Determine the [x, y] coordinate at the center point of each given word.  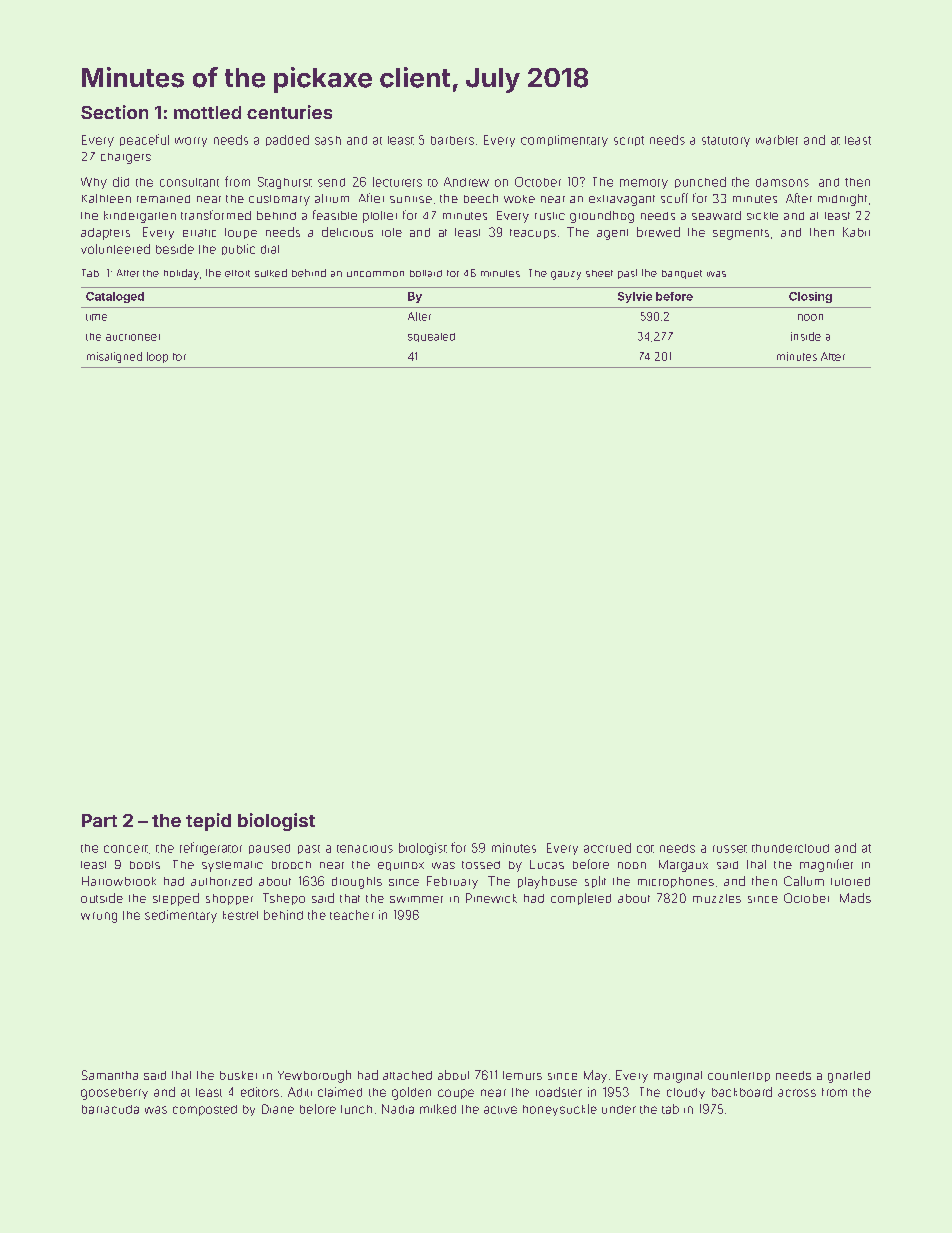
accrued [607, 848]
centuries [289, 112]
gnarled [849, 1077]
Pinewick [491, 898]
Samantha [110, 1075]
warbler [777, 140]
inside [806, 336]
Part [99, 820]
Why [94, 183]
